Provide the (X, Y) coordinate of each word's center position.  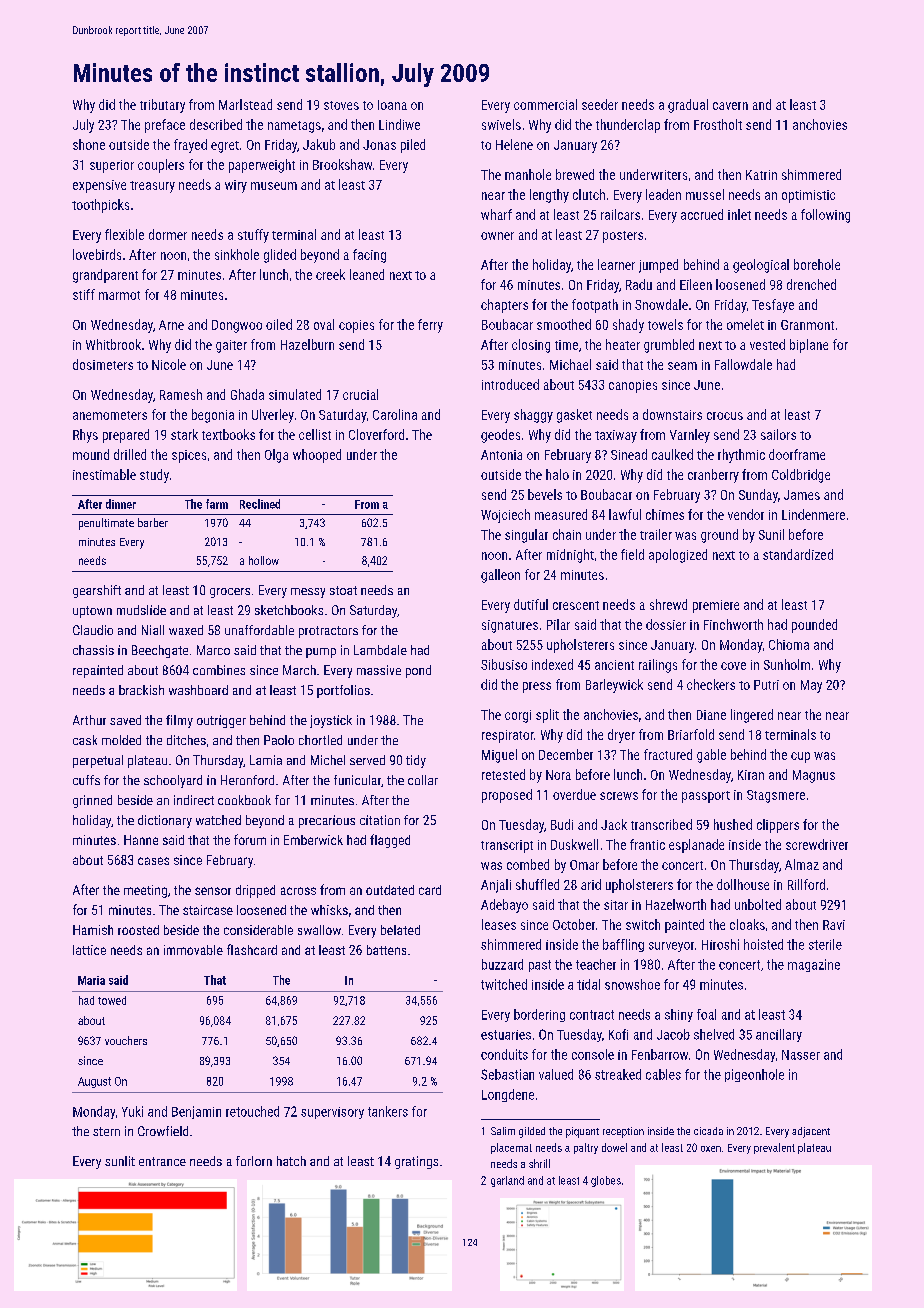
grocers (230, 593)
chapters (504, 306)
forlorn (254, 1161)
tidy (416, 761)
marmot (119, 295)
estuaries (506, 1035)
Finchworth (733, 624)
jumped (658, 266)
